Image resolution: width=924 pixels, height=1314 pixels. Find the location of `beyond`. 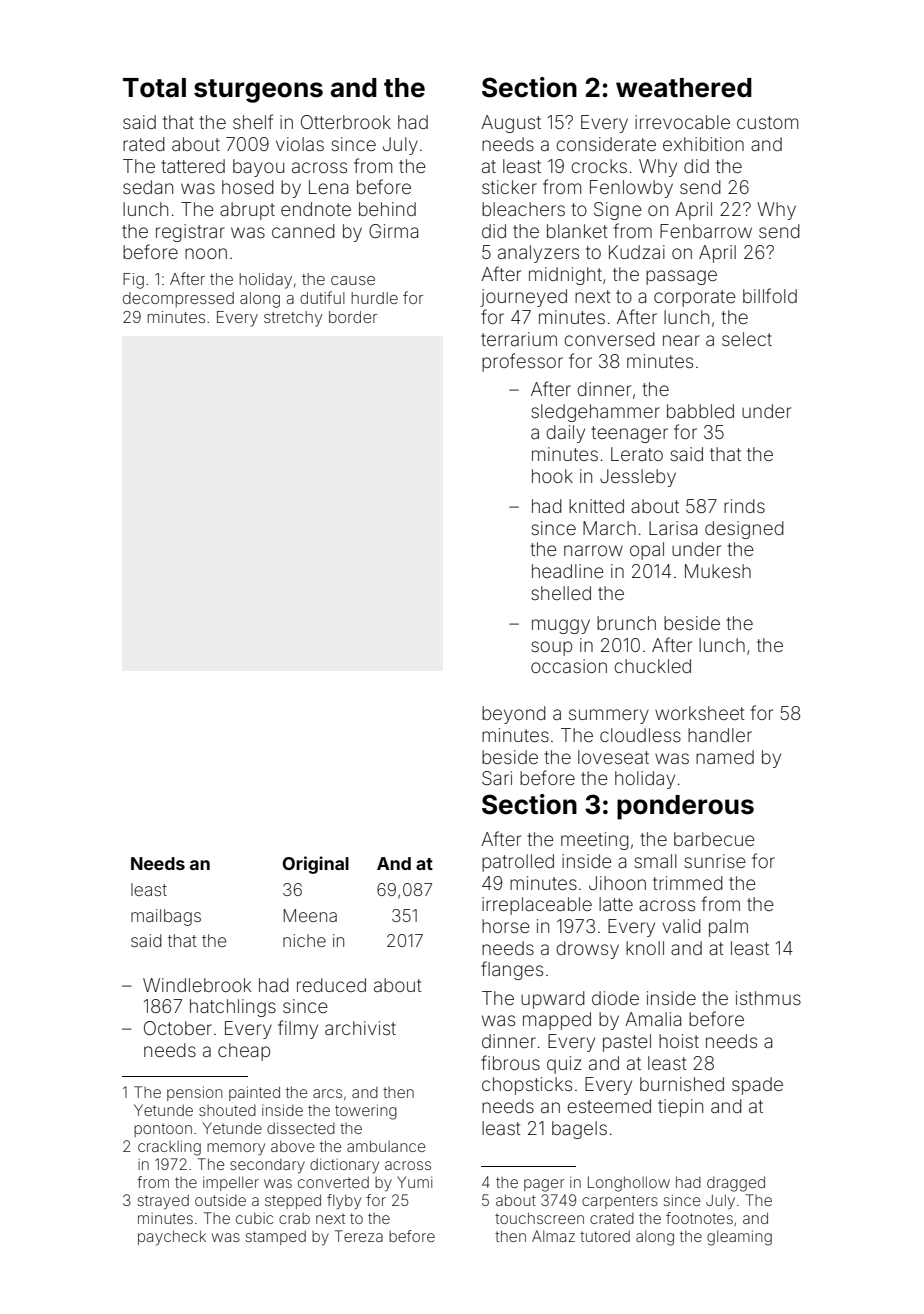

beyond is located at coordinates (514, 715).
